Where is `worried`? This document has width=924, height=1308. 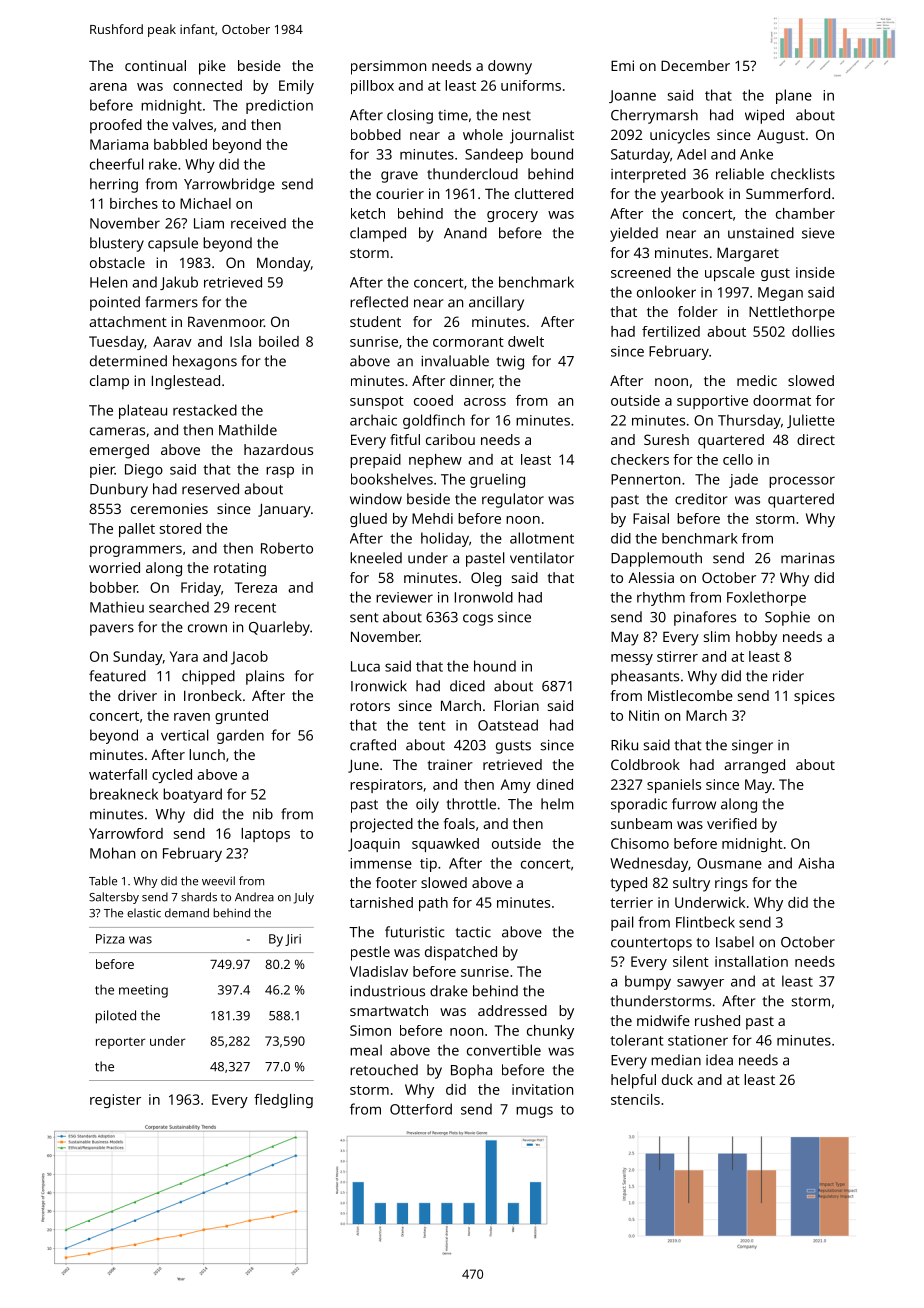 worried is located at coordinates (114, 567).
